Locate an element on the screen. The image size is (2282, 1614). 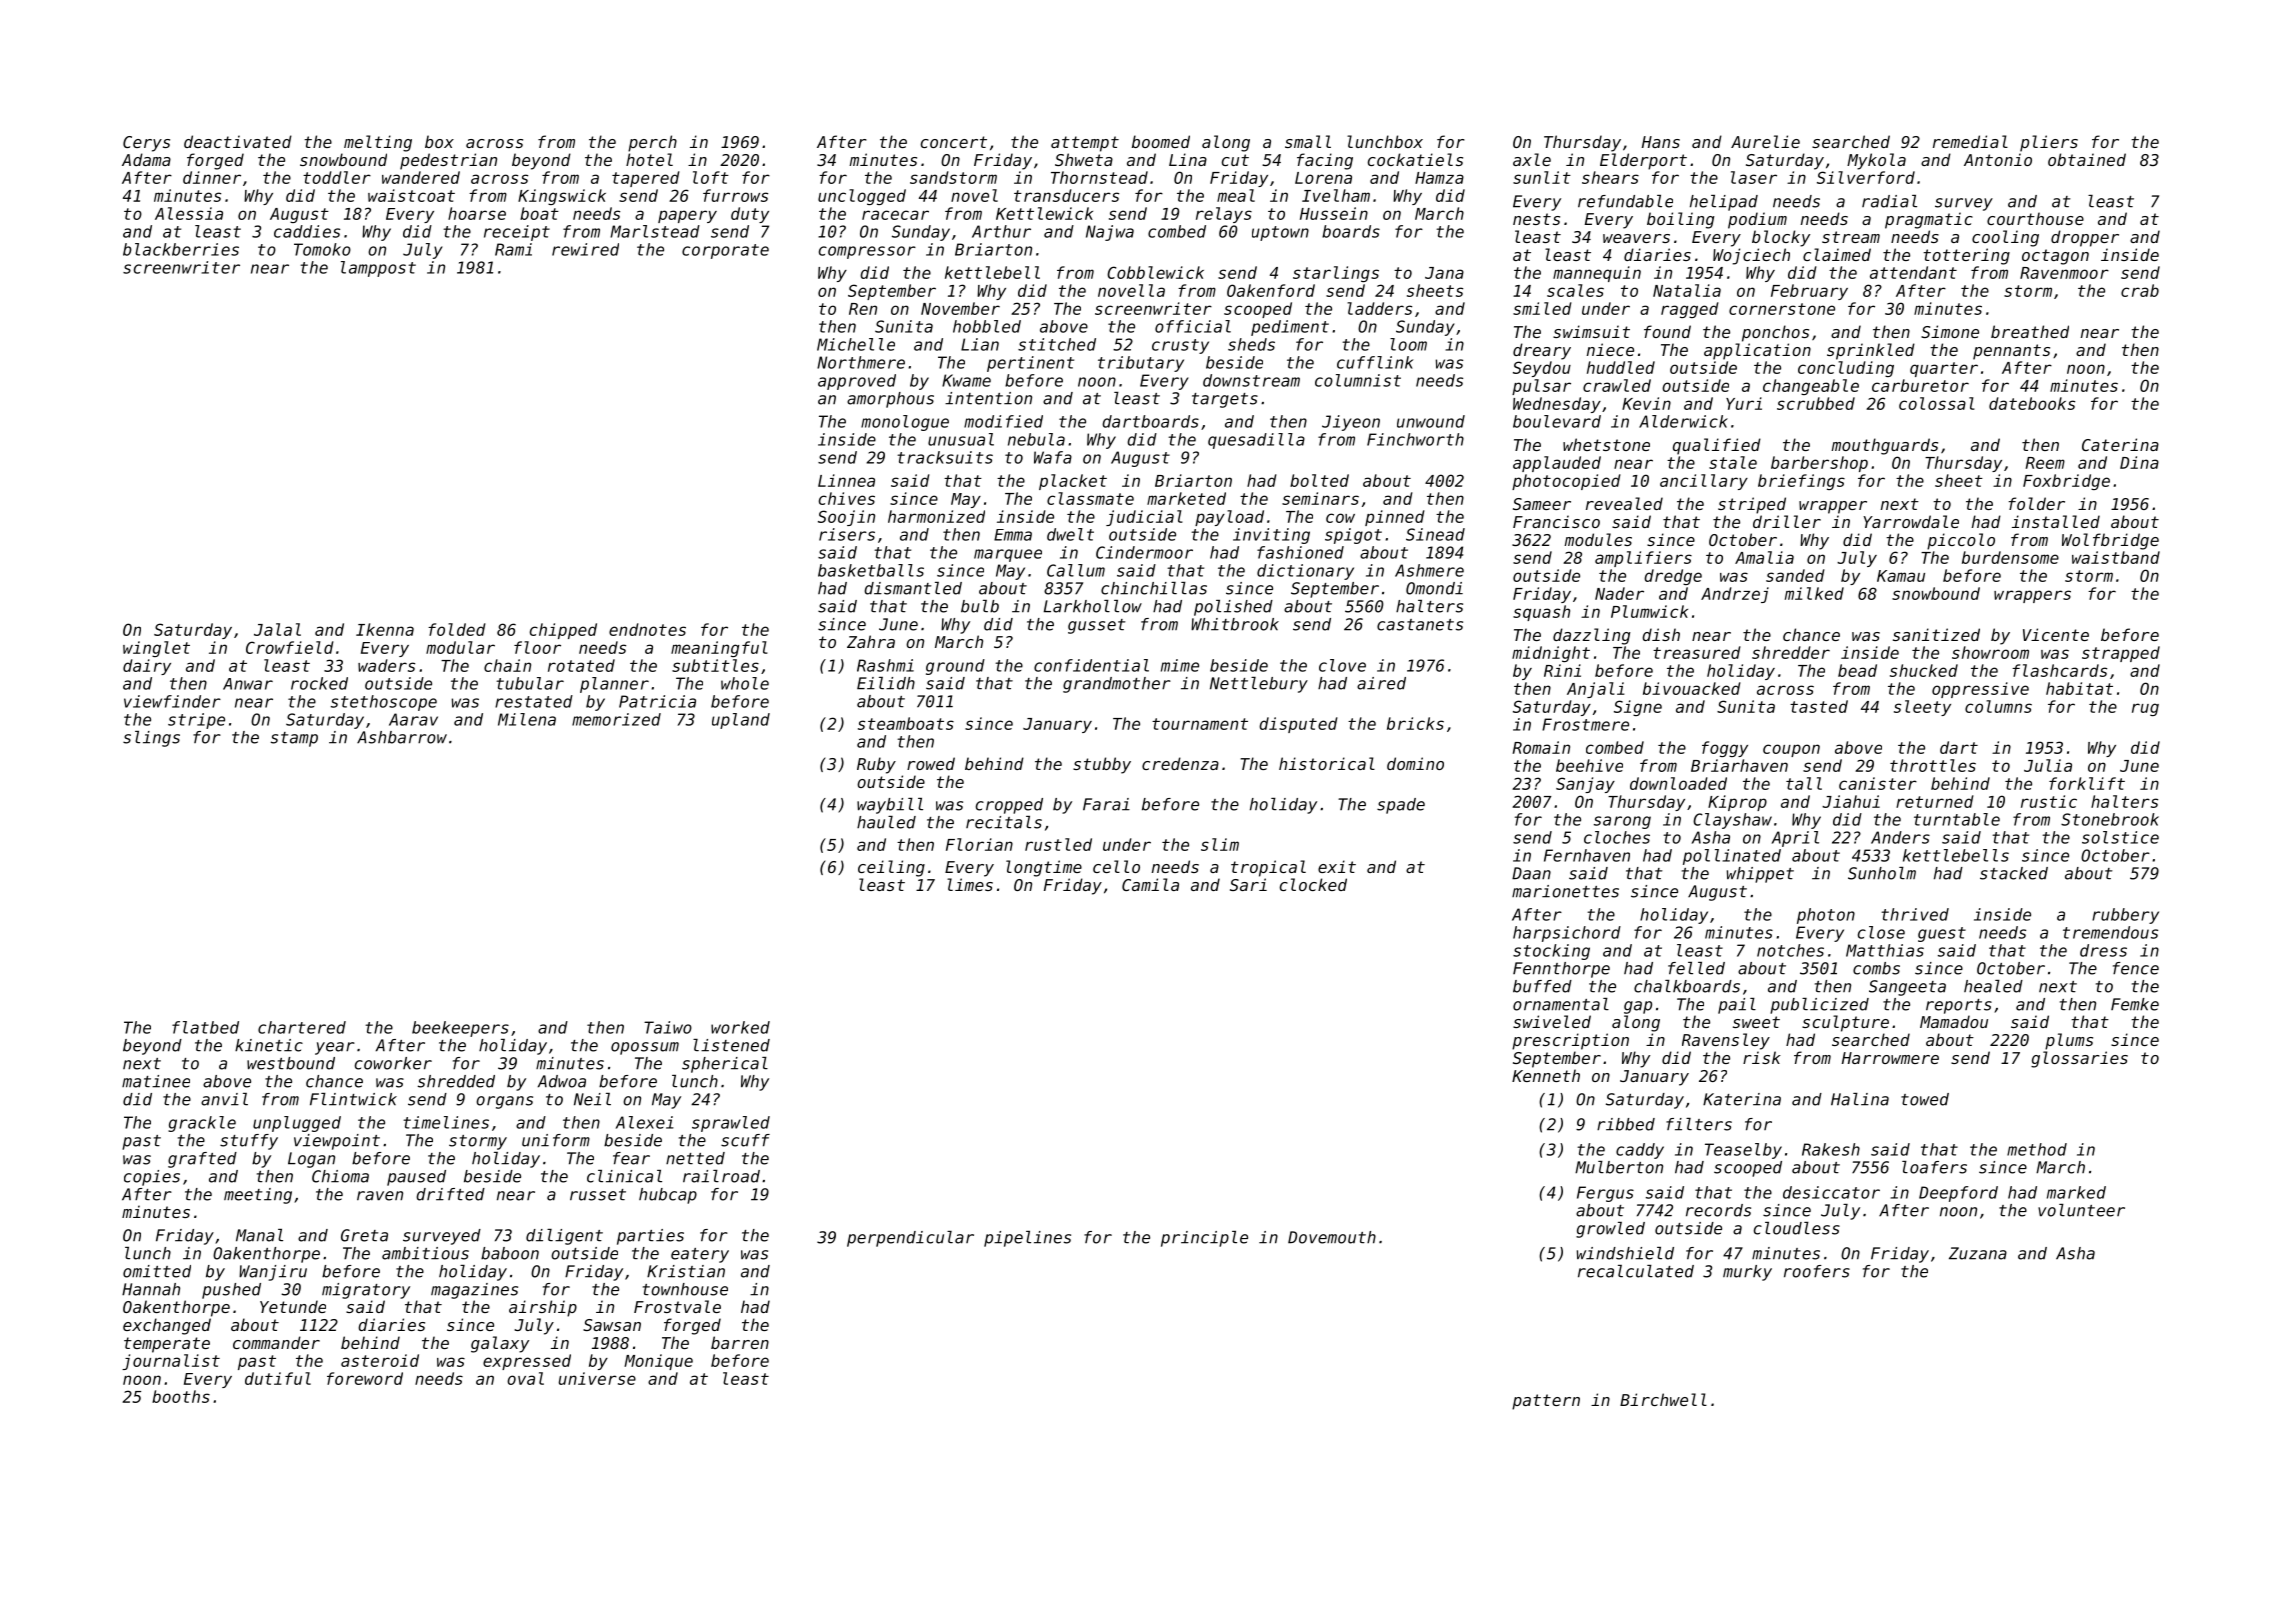
airship is located at coordinates (543, 1308).
